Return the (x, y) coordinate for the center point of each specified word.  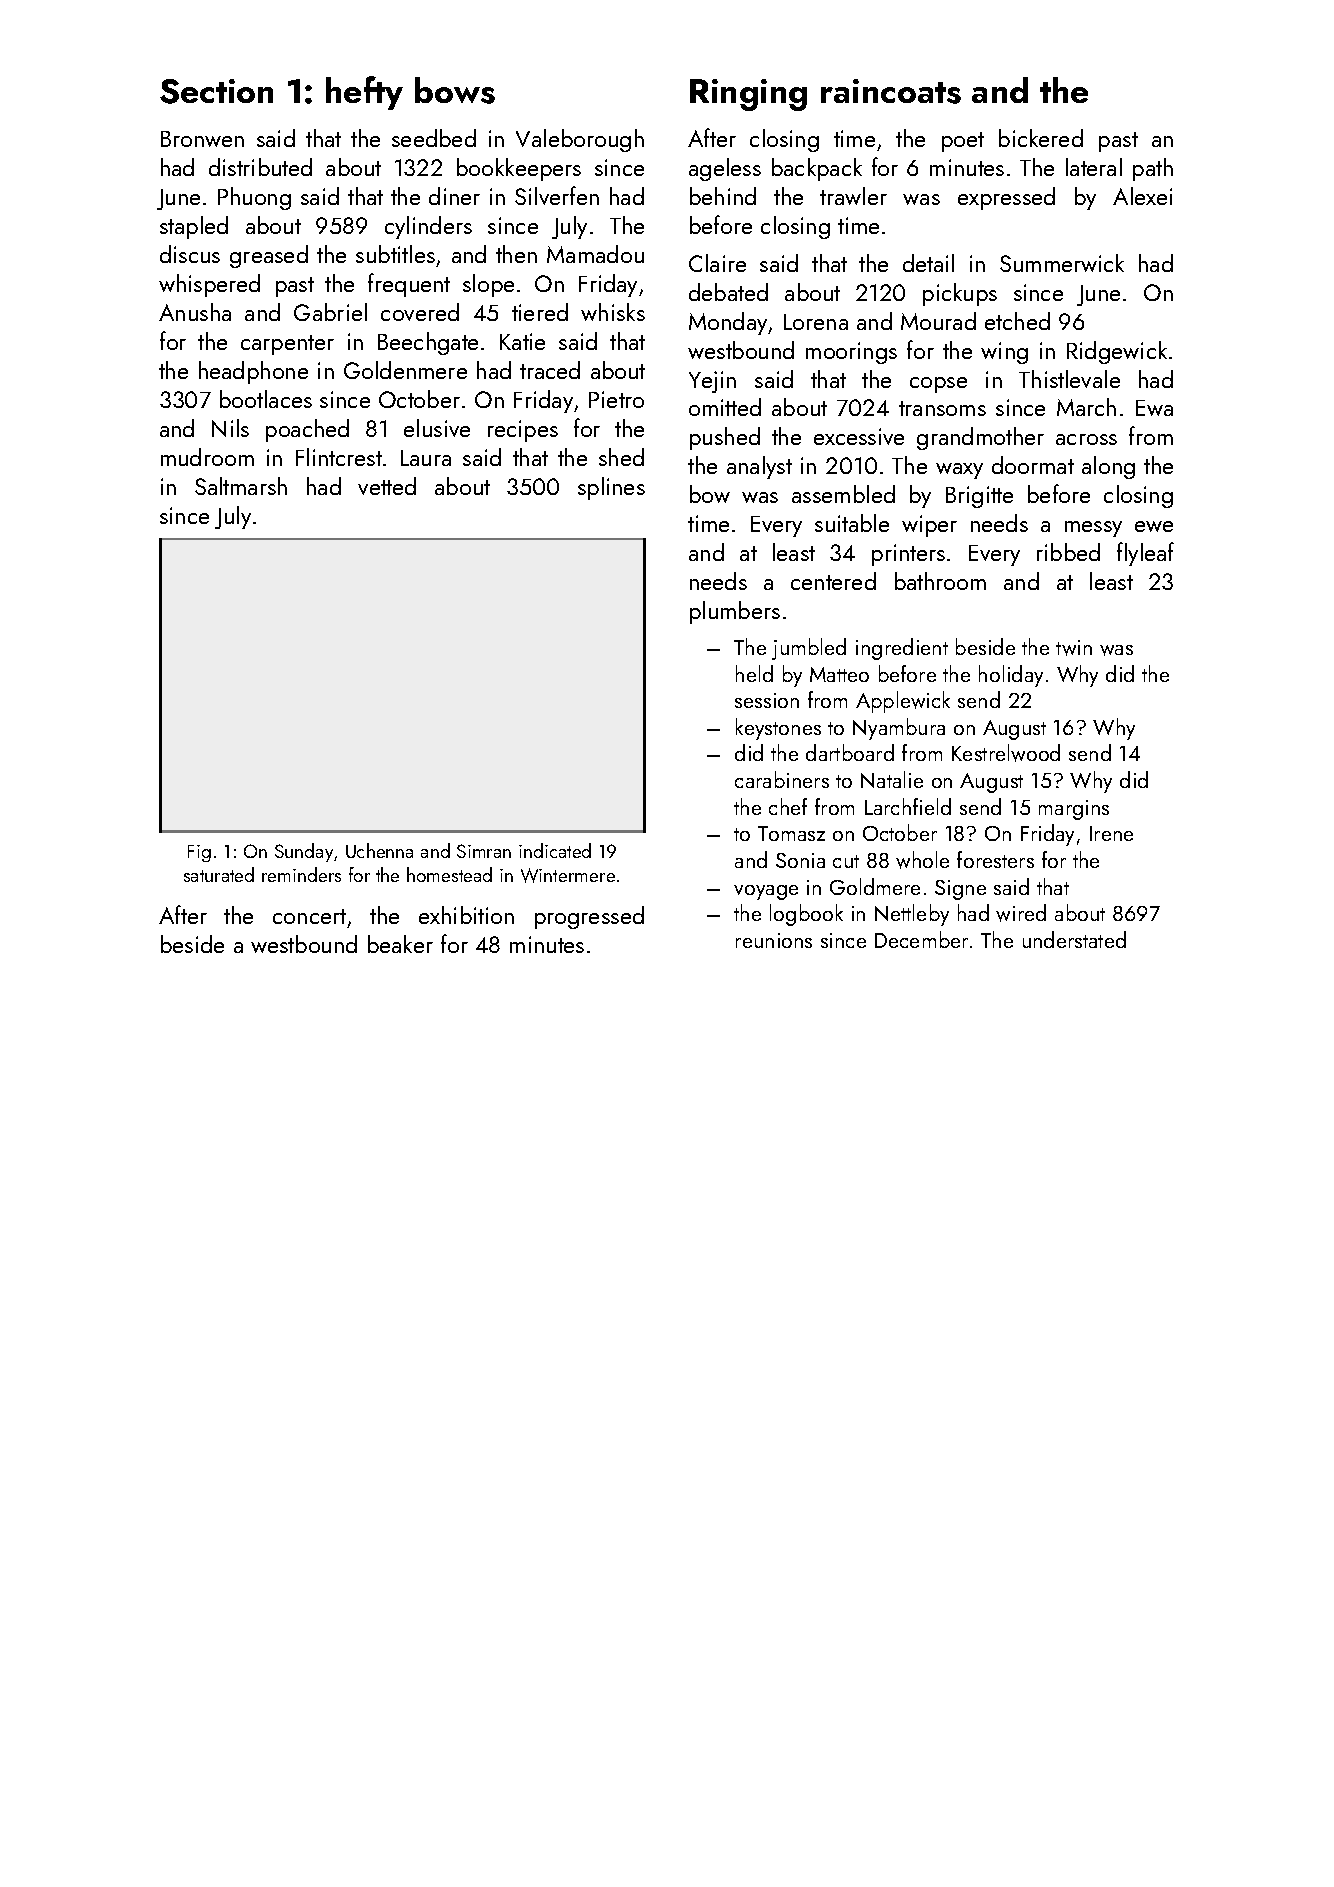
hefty (364, 93)
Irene (1111, 833)
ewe (1154, 526)
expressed (1006, 198)
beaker (400, 944)
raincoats (891, 91)
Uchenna (379, 850)
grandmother (980, 438)
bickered (1041, 138)
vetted (387, 486)
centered (833, 581)
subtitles (395, 254)
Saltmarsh (241, 486)
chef (788, 806)
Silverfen (557, 195)
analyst (759, 467)
